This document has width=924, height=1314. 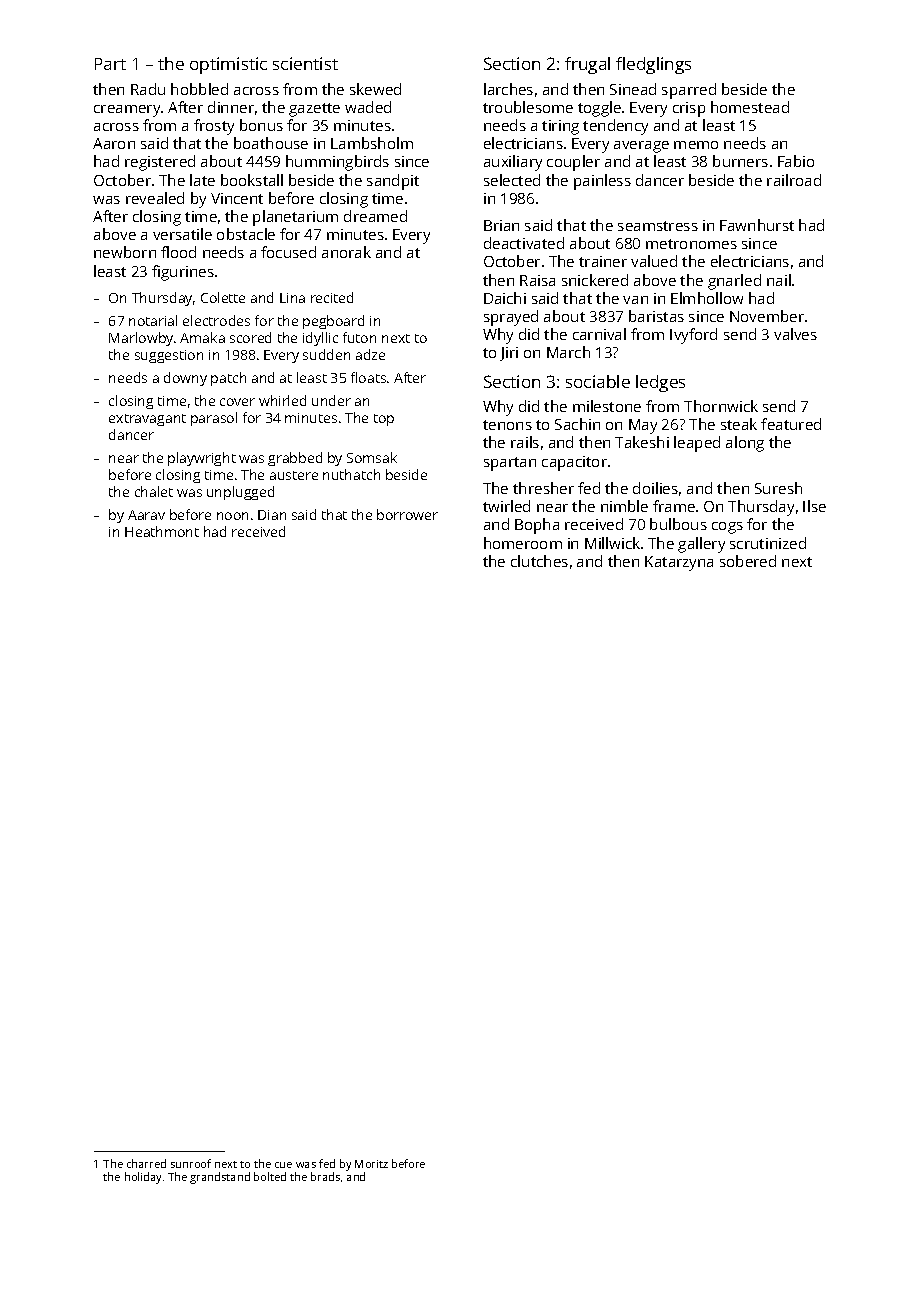 What do you see at coordinates (794, 180) in the document?
I see `railroad` at bounding box center [794, 180].
